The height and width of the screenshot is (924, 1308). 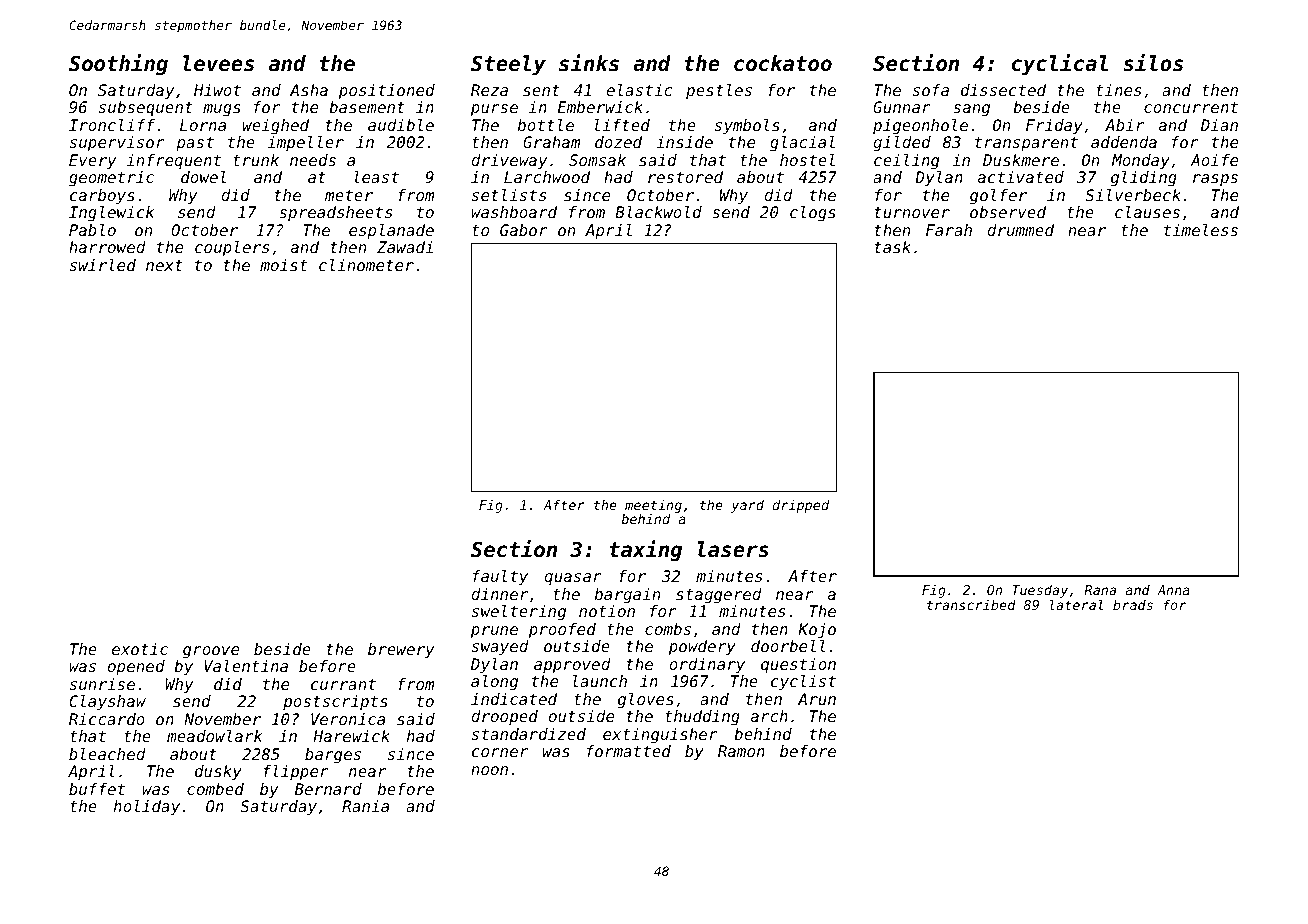 What do you see at coordinates (1003, 90) in the screenshot?
I see `dissected` at bounding box center [1003, 90].
